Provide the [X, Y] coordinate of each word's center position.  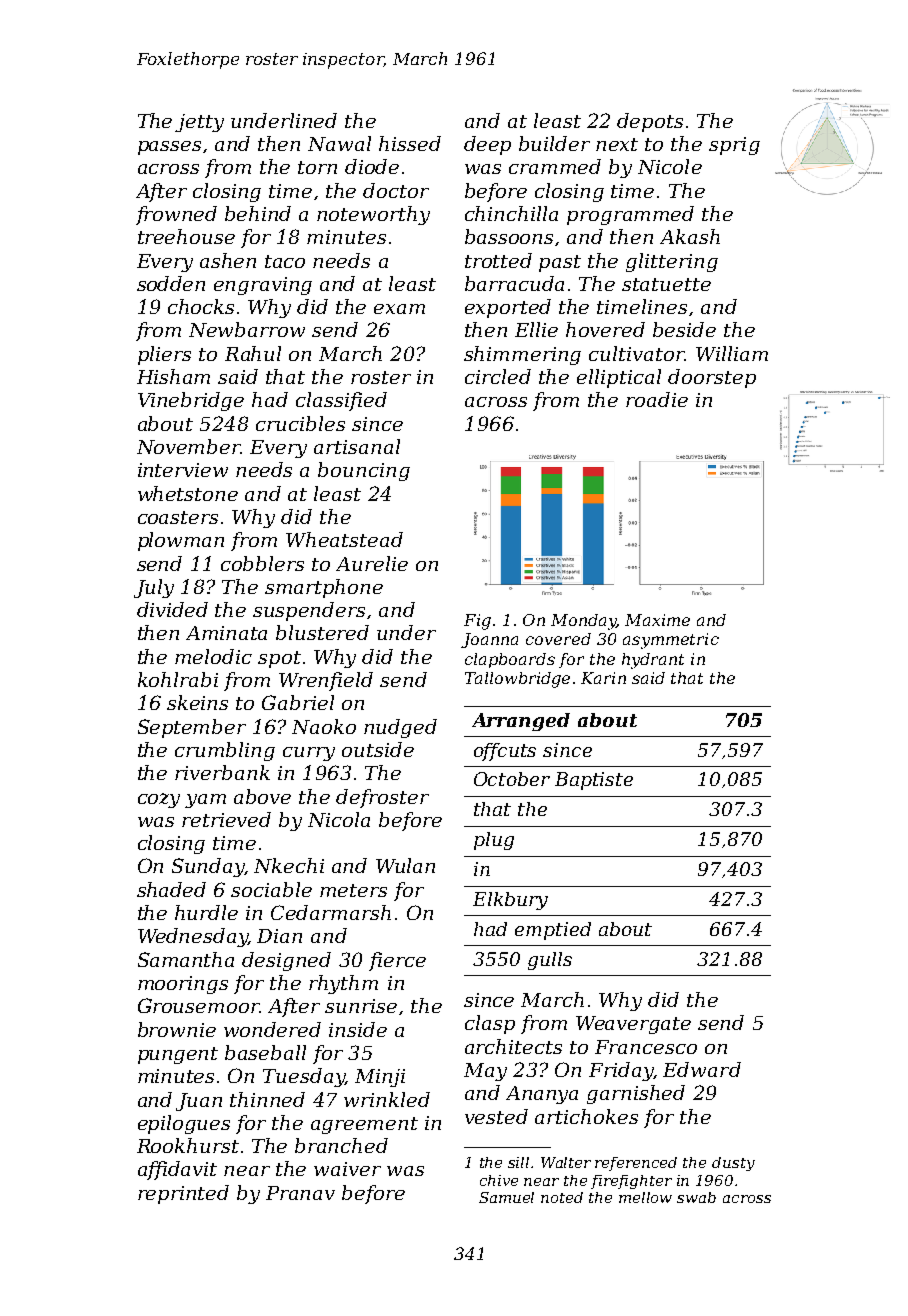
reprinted [183, 1194]
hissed [410, 143]
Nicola [339, 819]
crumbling [225, 751]
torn [317, 167]
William [732, 353]
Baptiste [594, 781]
